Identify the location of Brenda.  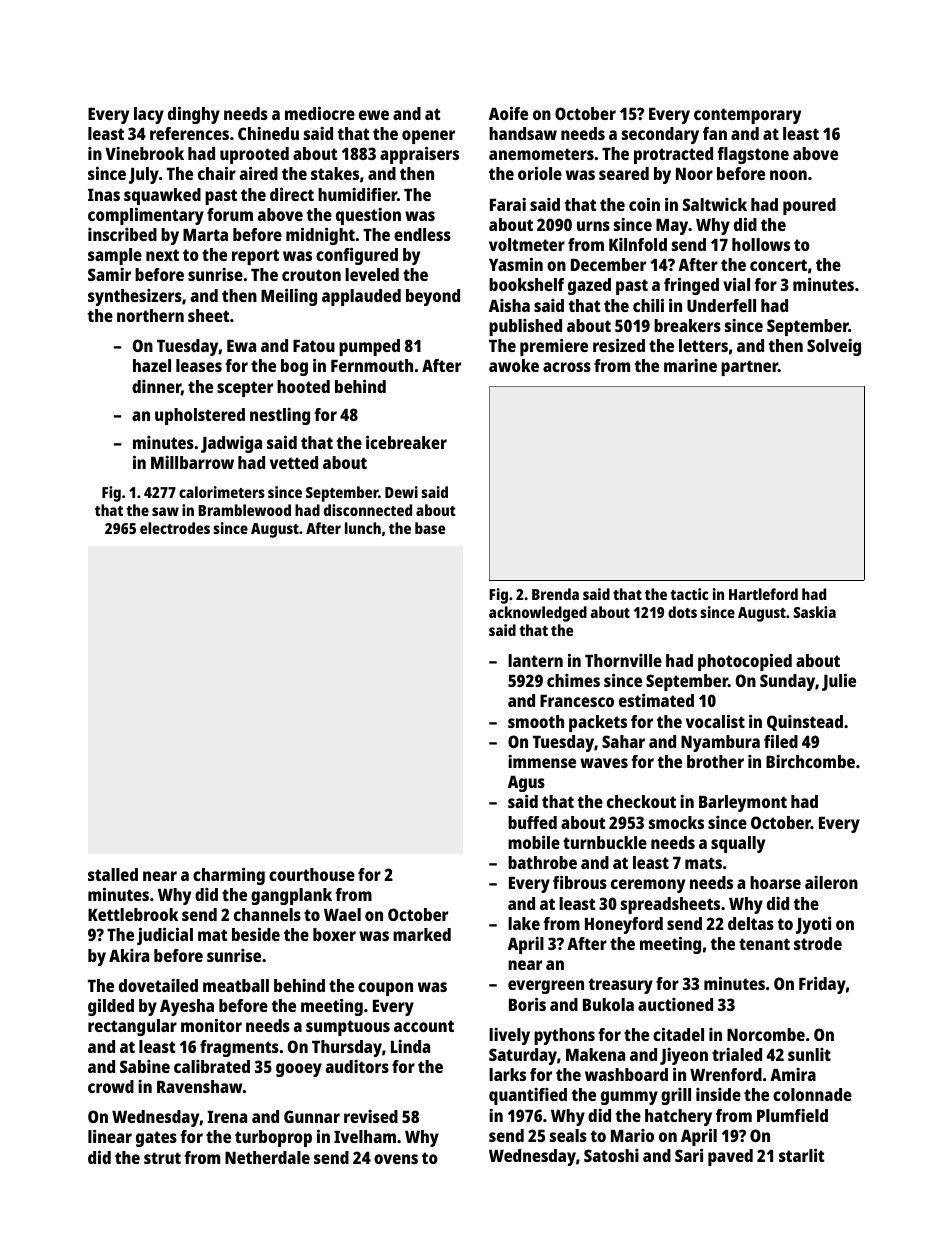
(555, 594).
